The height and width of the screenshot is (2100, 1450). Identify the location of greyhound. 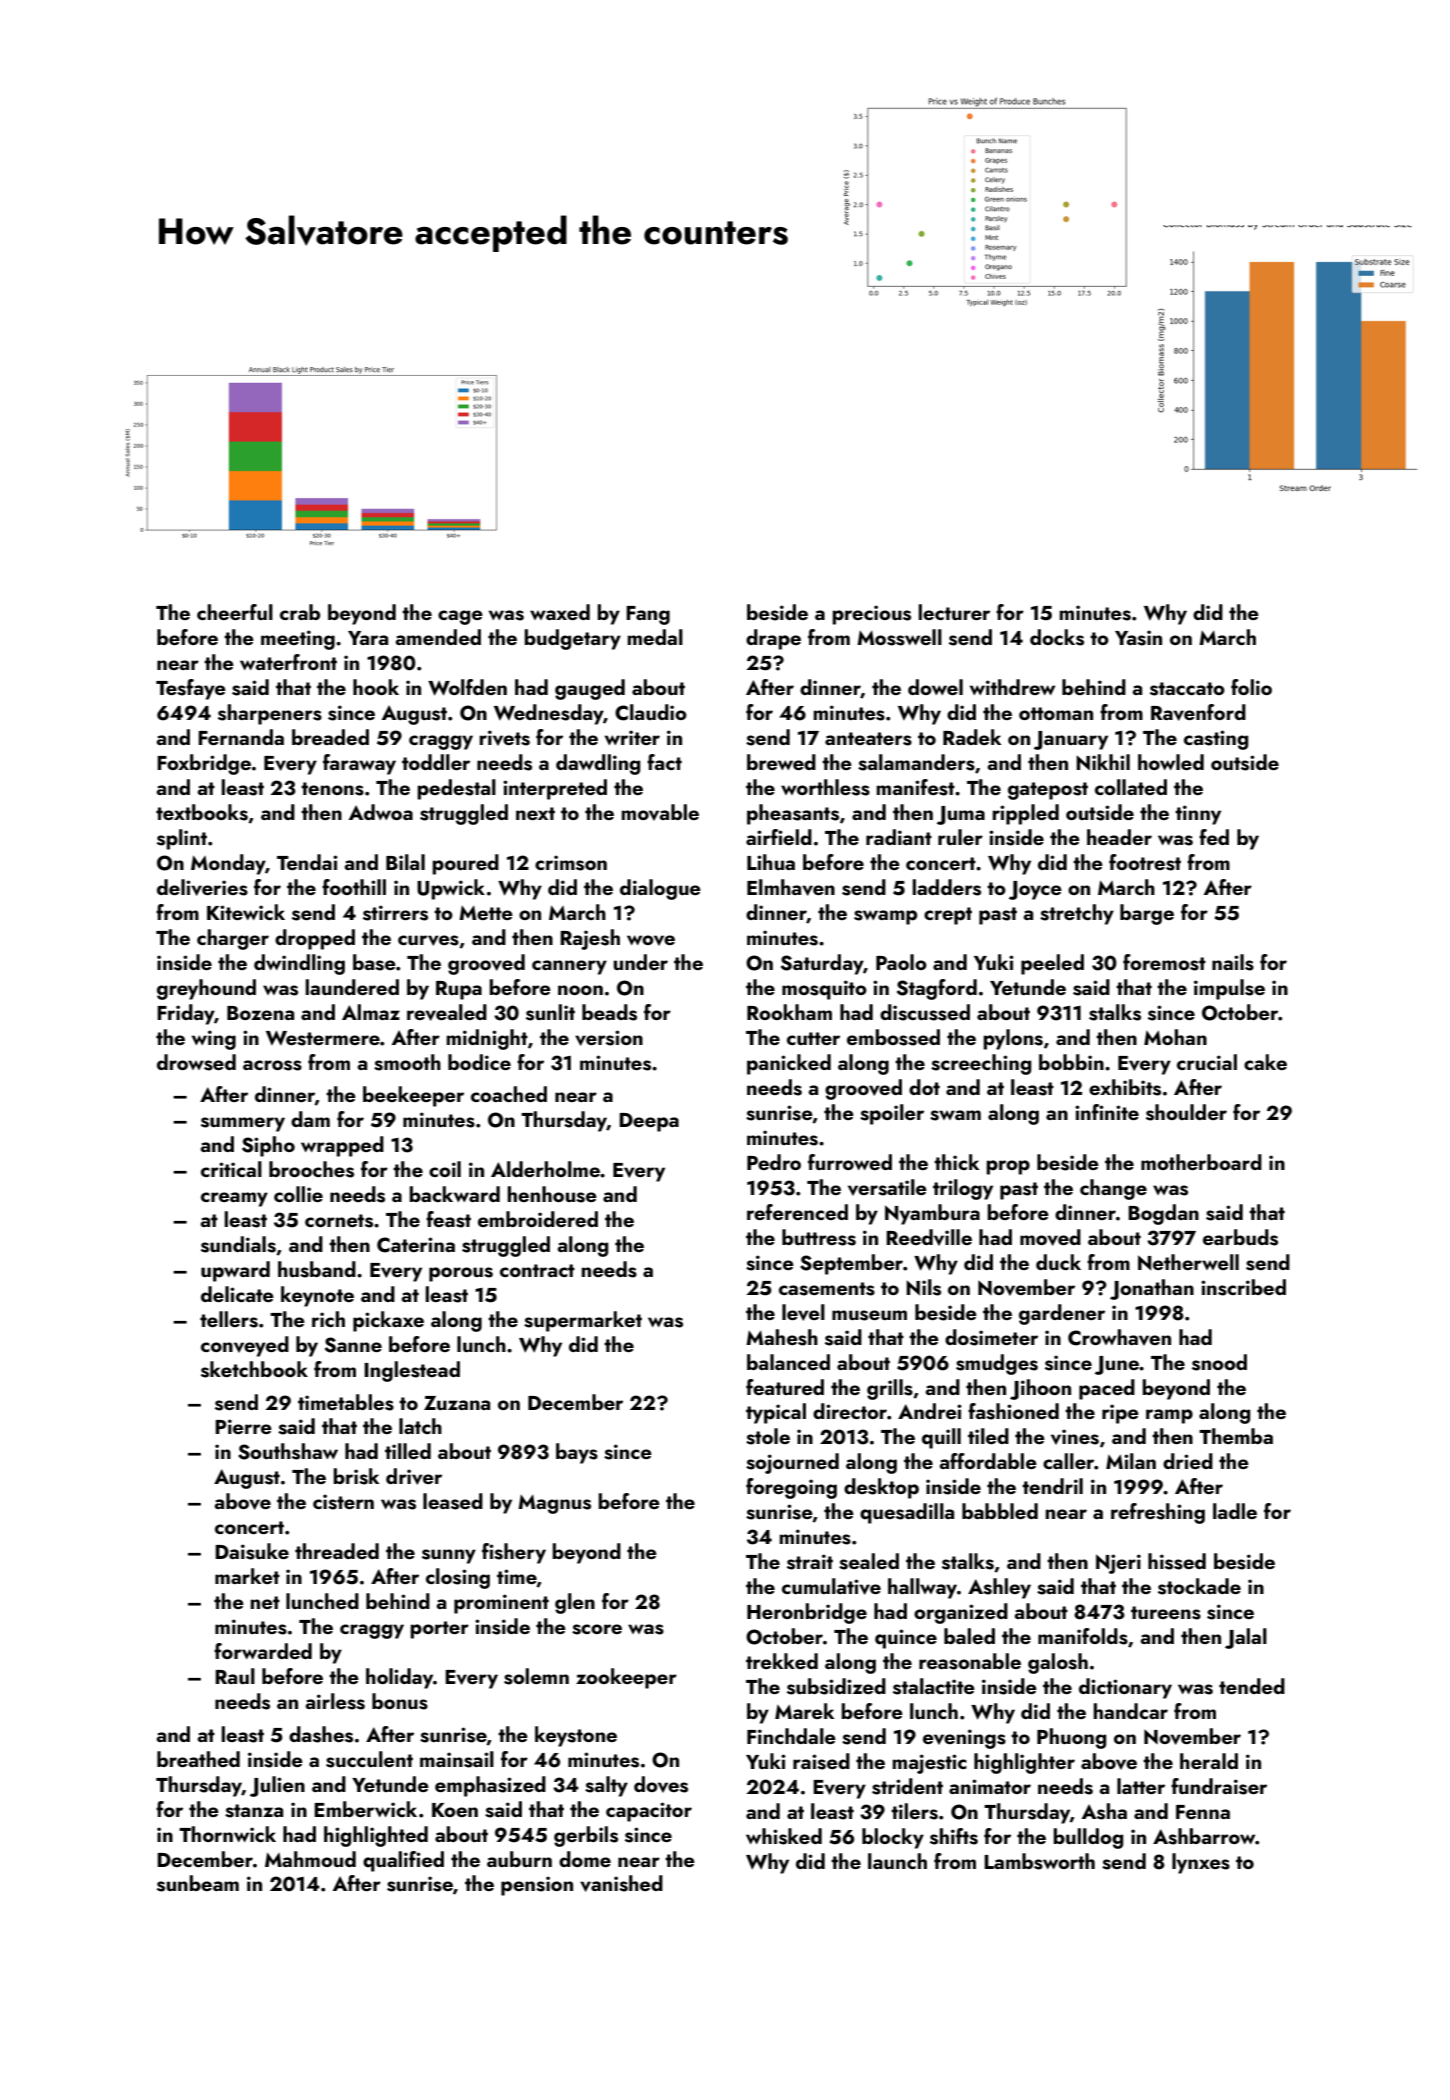
(206, 989).
